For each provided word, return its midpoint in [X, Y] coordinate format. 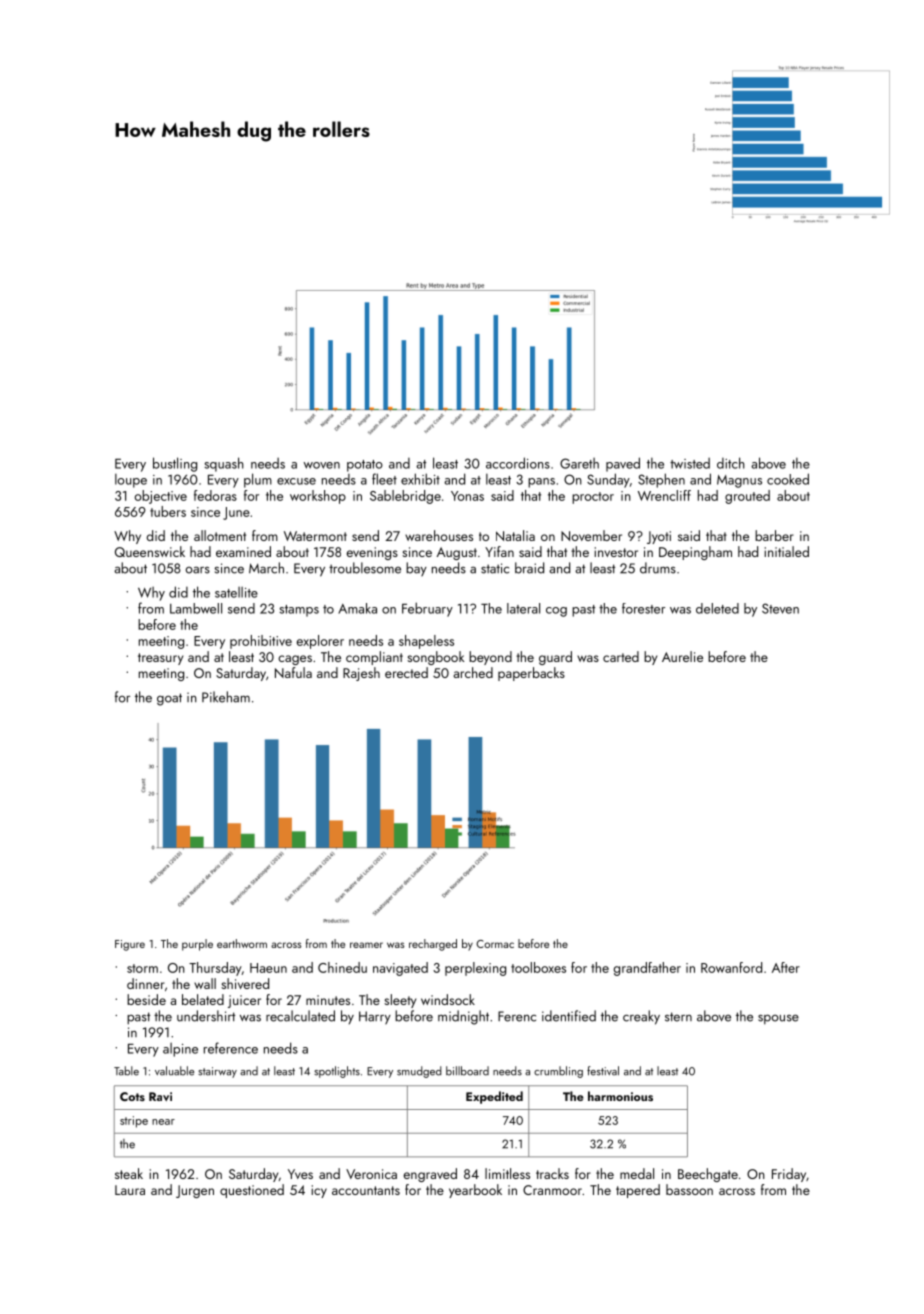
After [786, 967]
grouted [747, 497]
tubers [168, 511]
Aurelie [682, 656]
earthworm [242, 943]
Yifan [499, 551]
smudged [419, 1072]
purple [197, 945]
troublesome [365, 568]
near [163, 1122]
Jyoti [659, 537]
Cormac [495, 944]
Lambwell [196, 608]
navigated [400, 969]
